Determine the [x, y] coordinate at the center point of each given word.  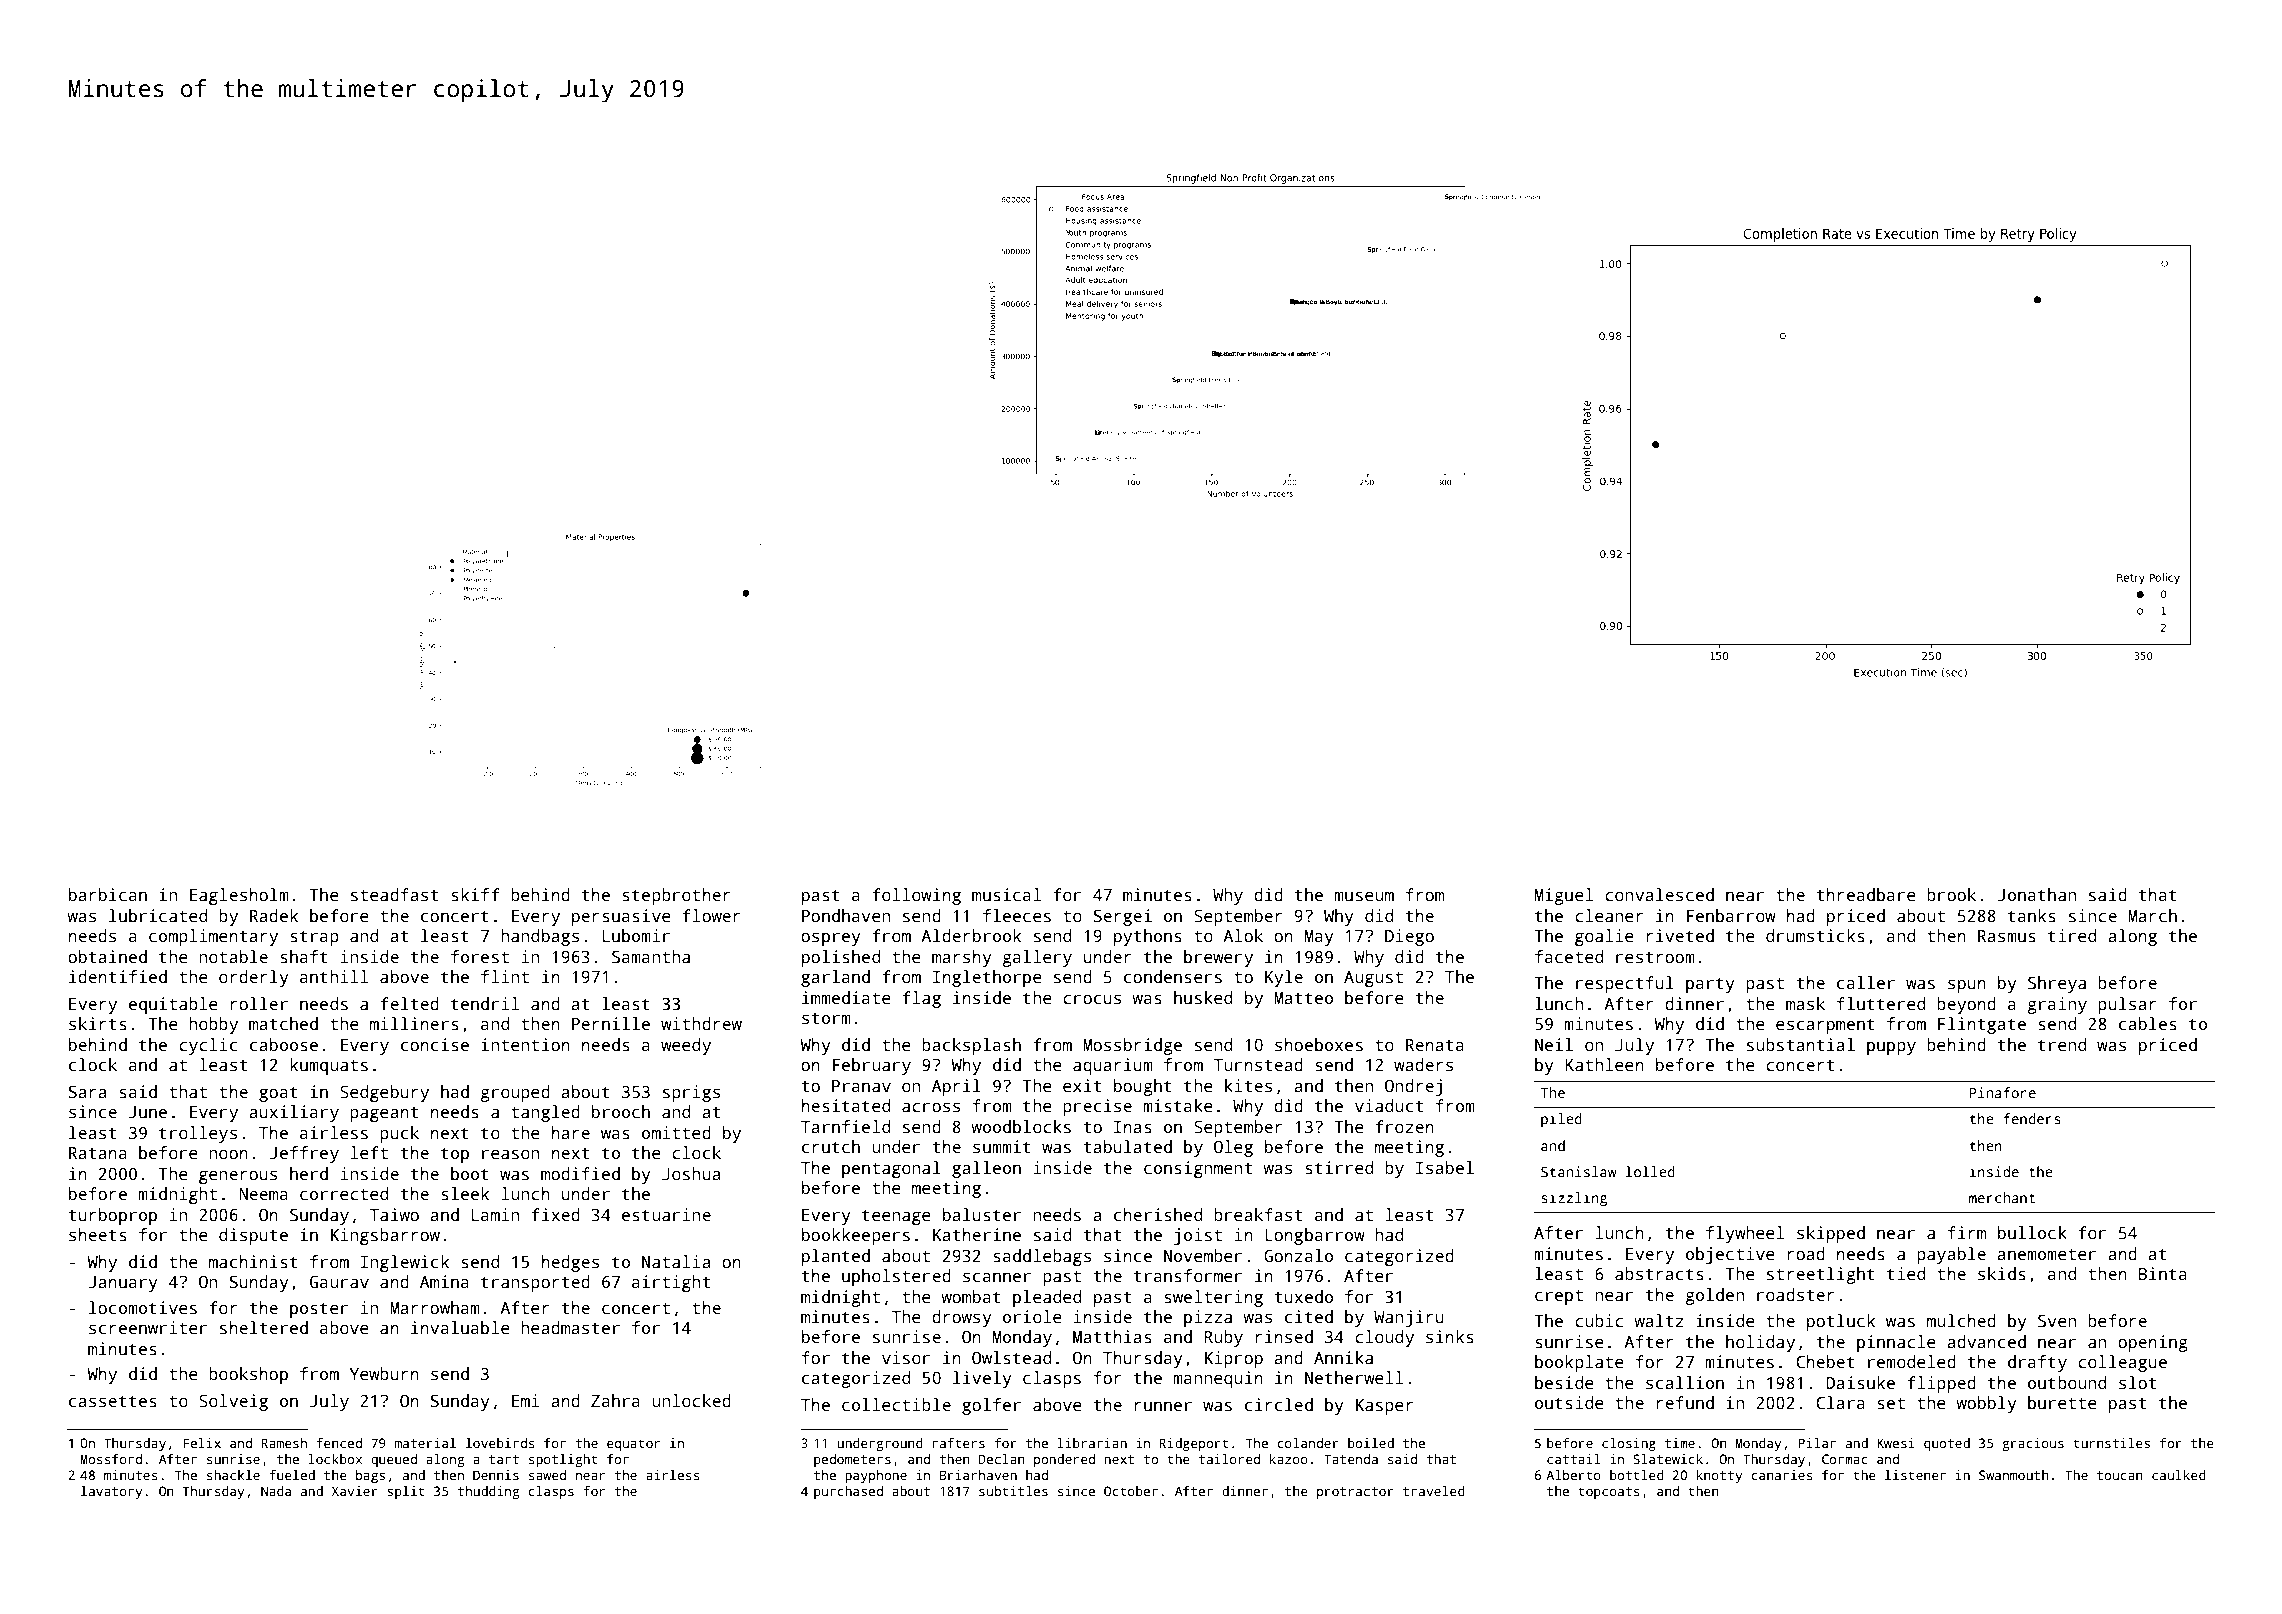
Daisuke [1860, 1383]
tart [504, 1459]
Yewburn [384, 1374]
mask [1805, 1004]
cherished [1158, 1215]
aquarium [1113, 1066]
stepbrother [676, 896]
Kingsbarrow [385, 1236]
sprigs [691, 1093]
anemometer [2046, 1255]
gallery [1037, 958]
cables [2148, 1024]
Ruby [1223, 1338]
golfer [991, 1406]
